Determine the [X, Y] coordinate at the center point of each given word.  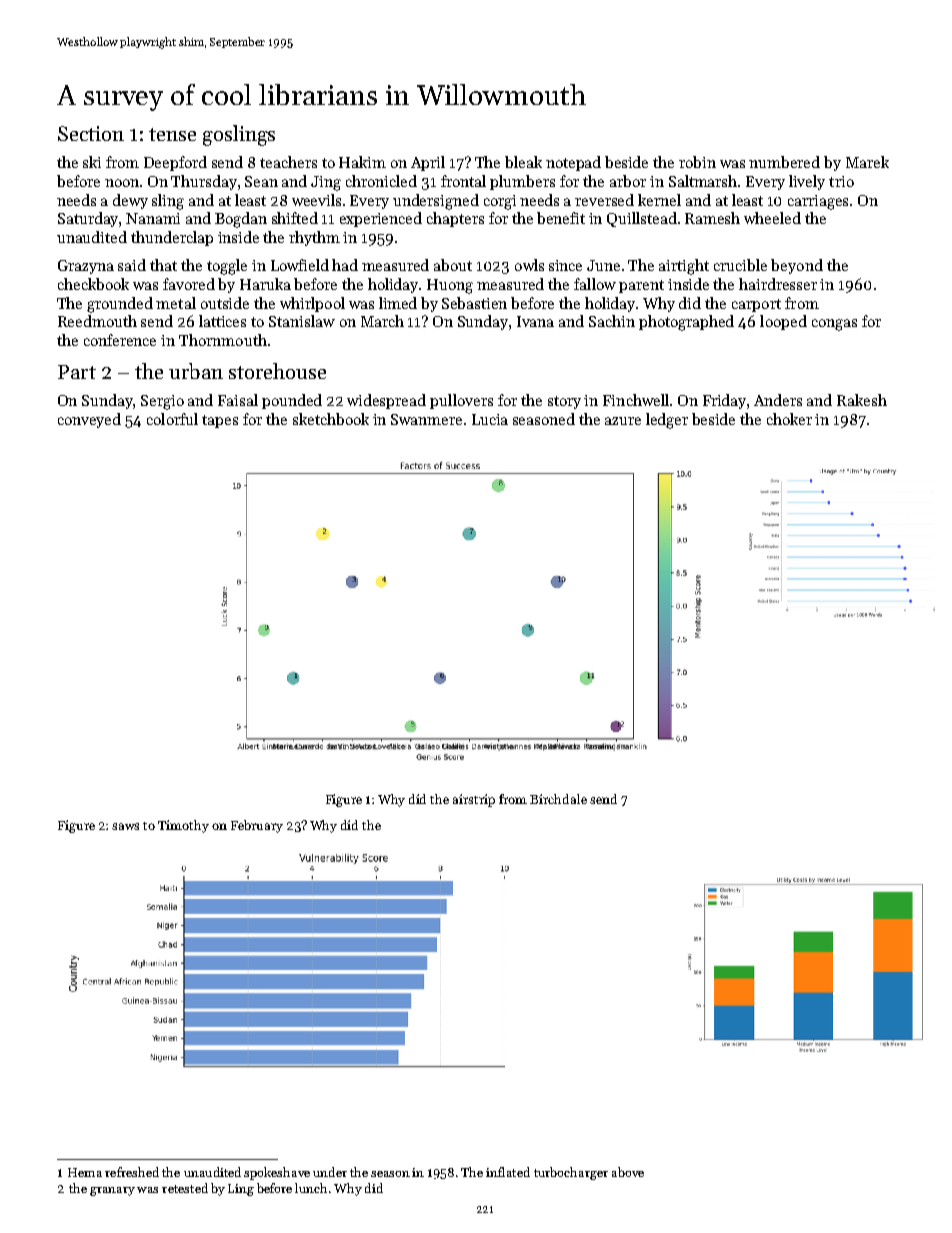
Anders [778, 400]
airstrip [474, 800]
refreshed [132, 1172]
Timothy [183, 826]
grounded [120, 305]
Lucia [490, 419]
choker [789, 419]
